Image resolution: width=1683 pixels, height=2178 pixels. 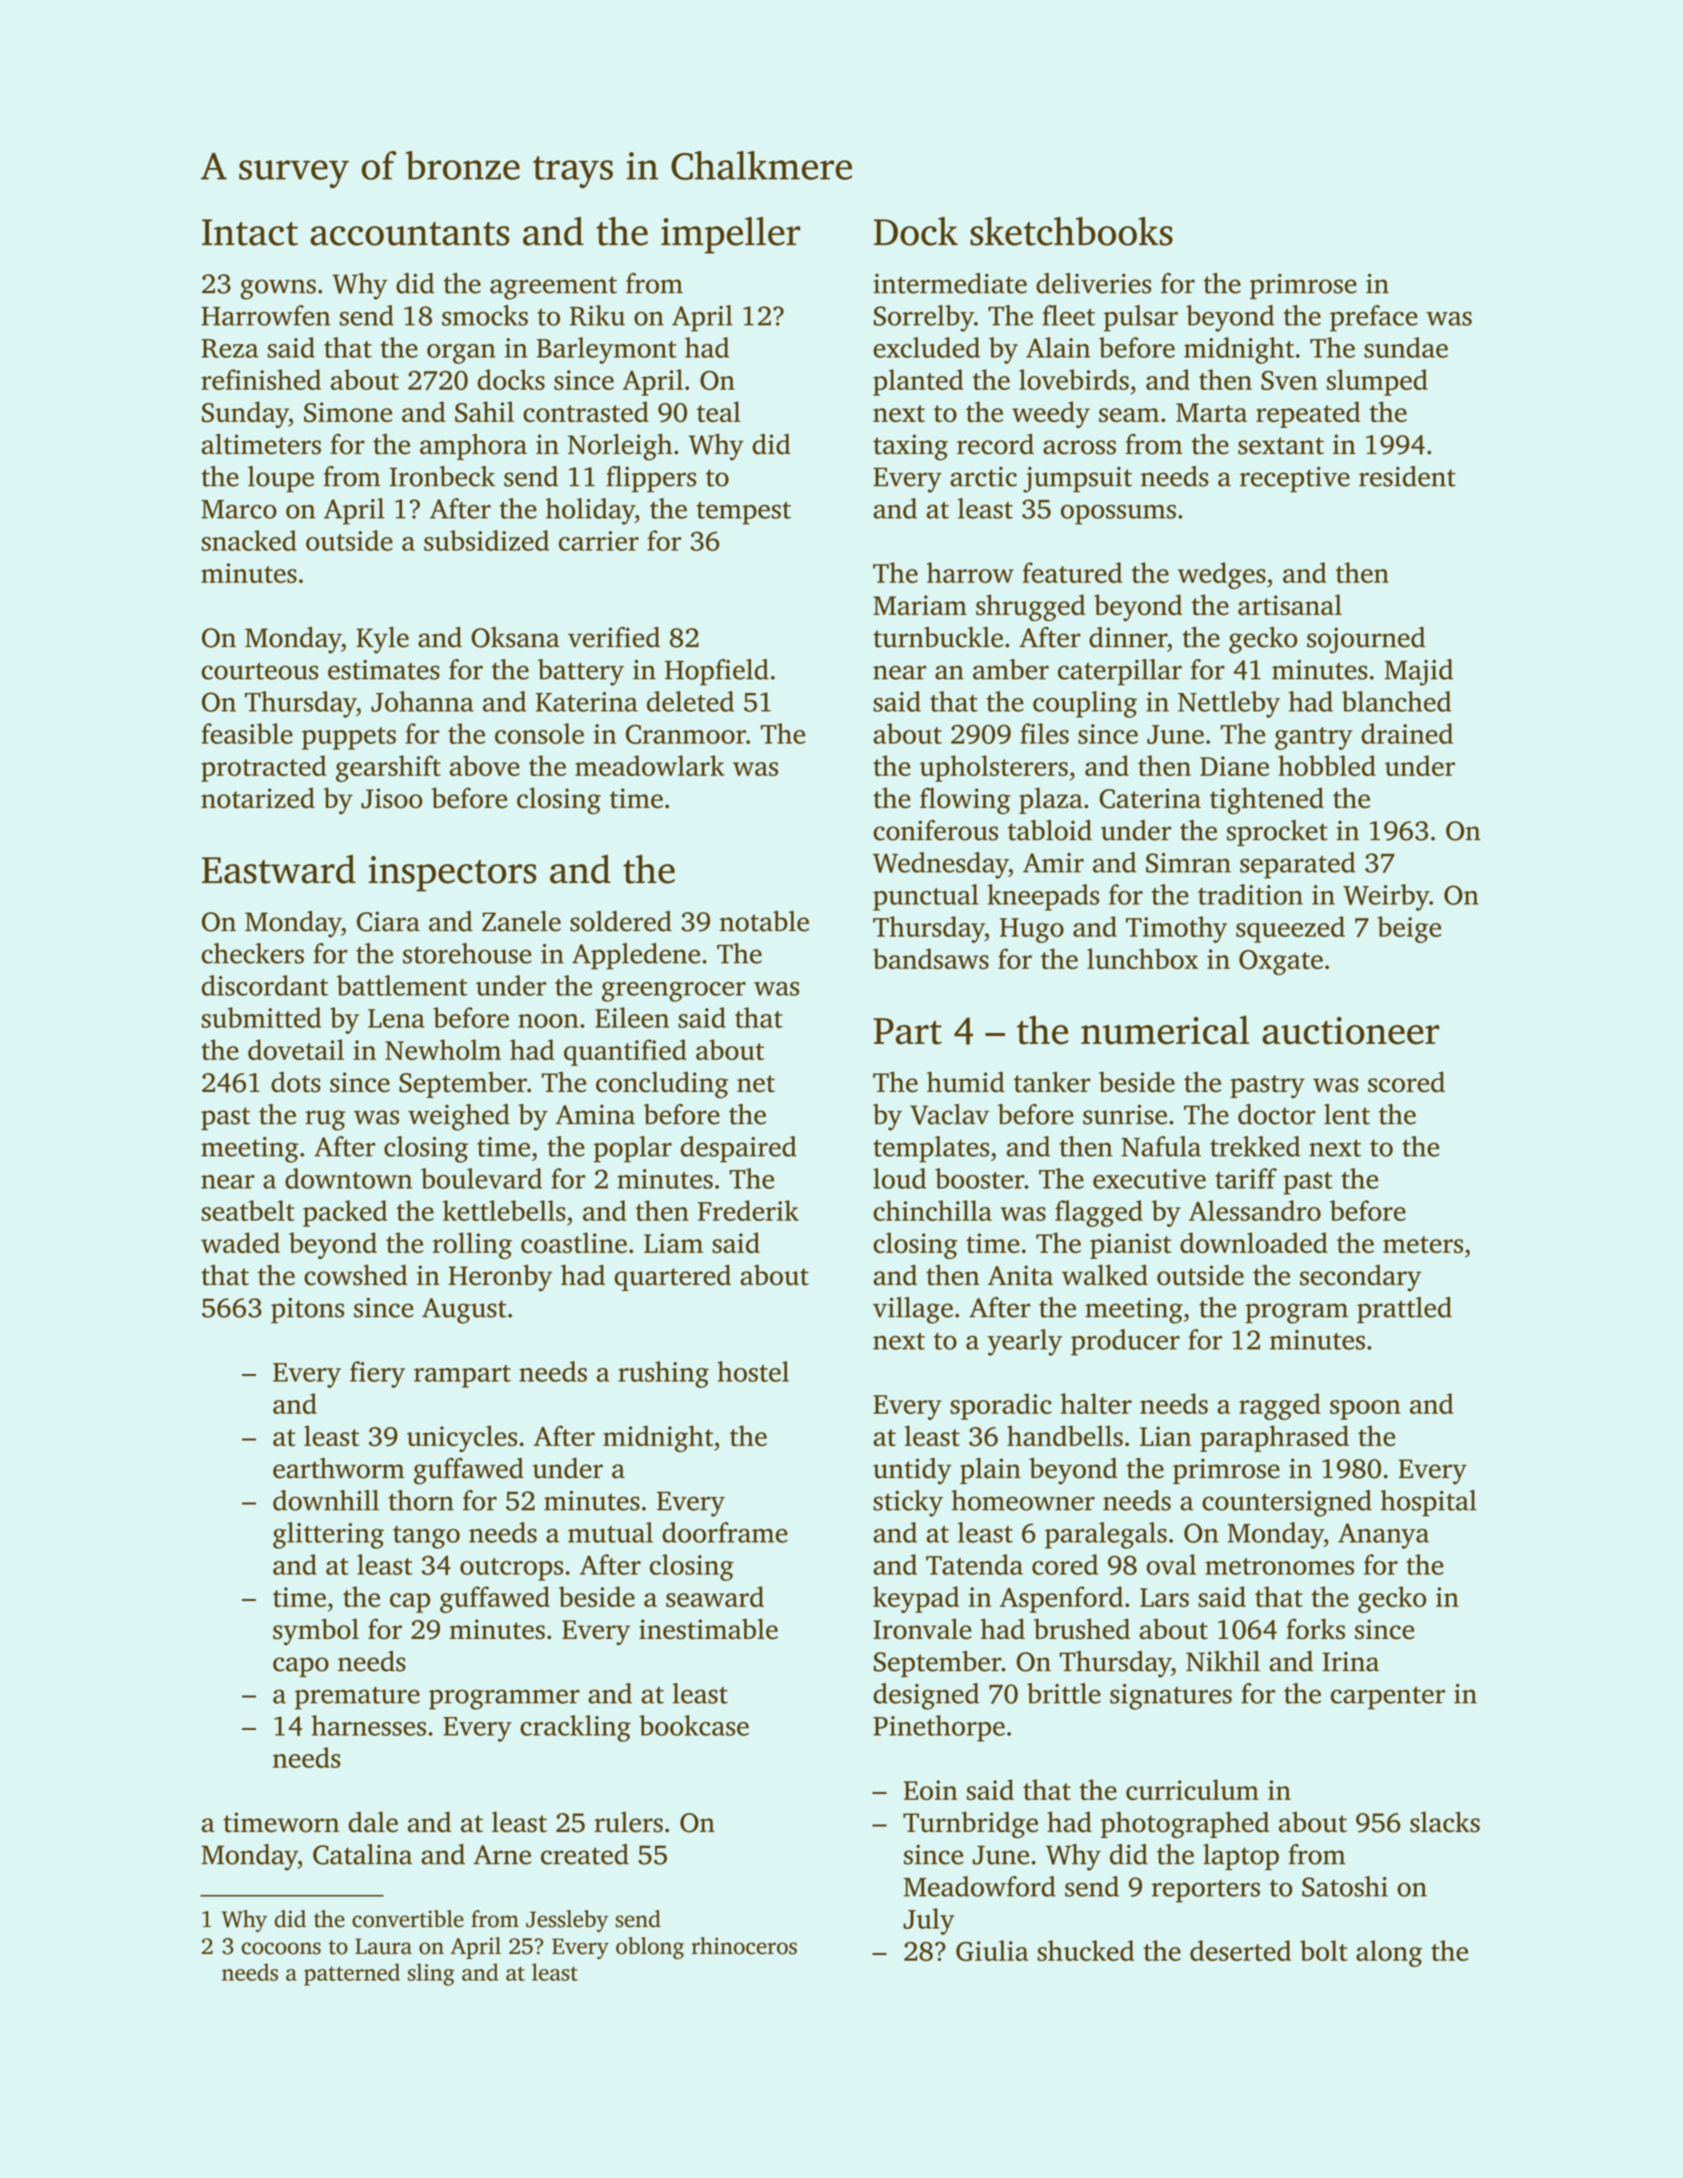 What do you see at coordinates (992, 1950) in the page?
I see `Giulia` at bounding box center [992, 1950].
